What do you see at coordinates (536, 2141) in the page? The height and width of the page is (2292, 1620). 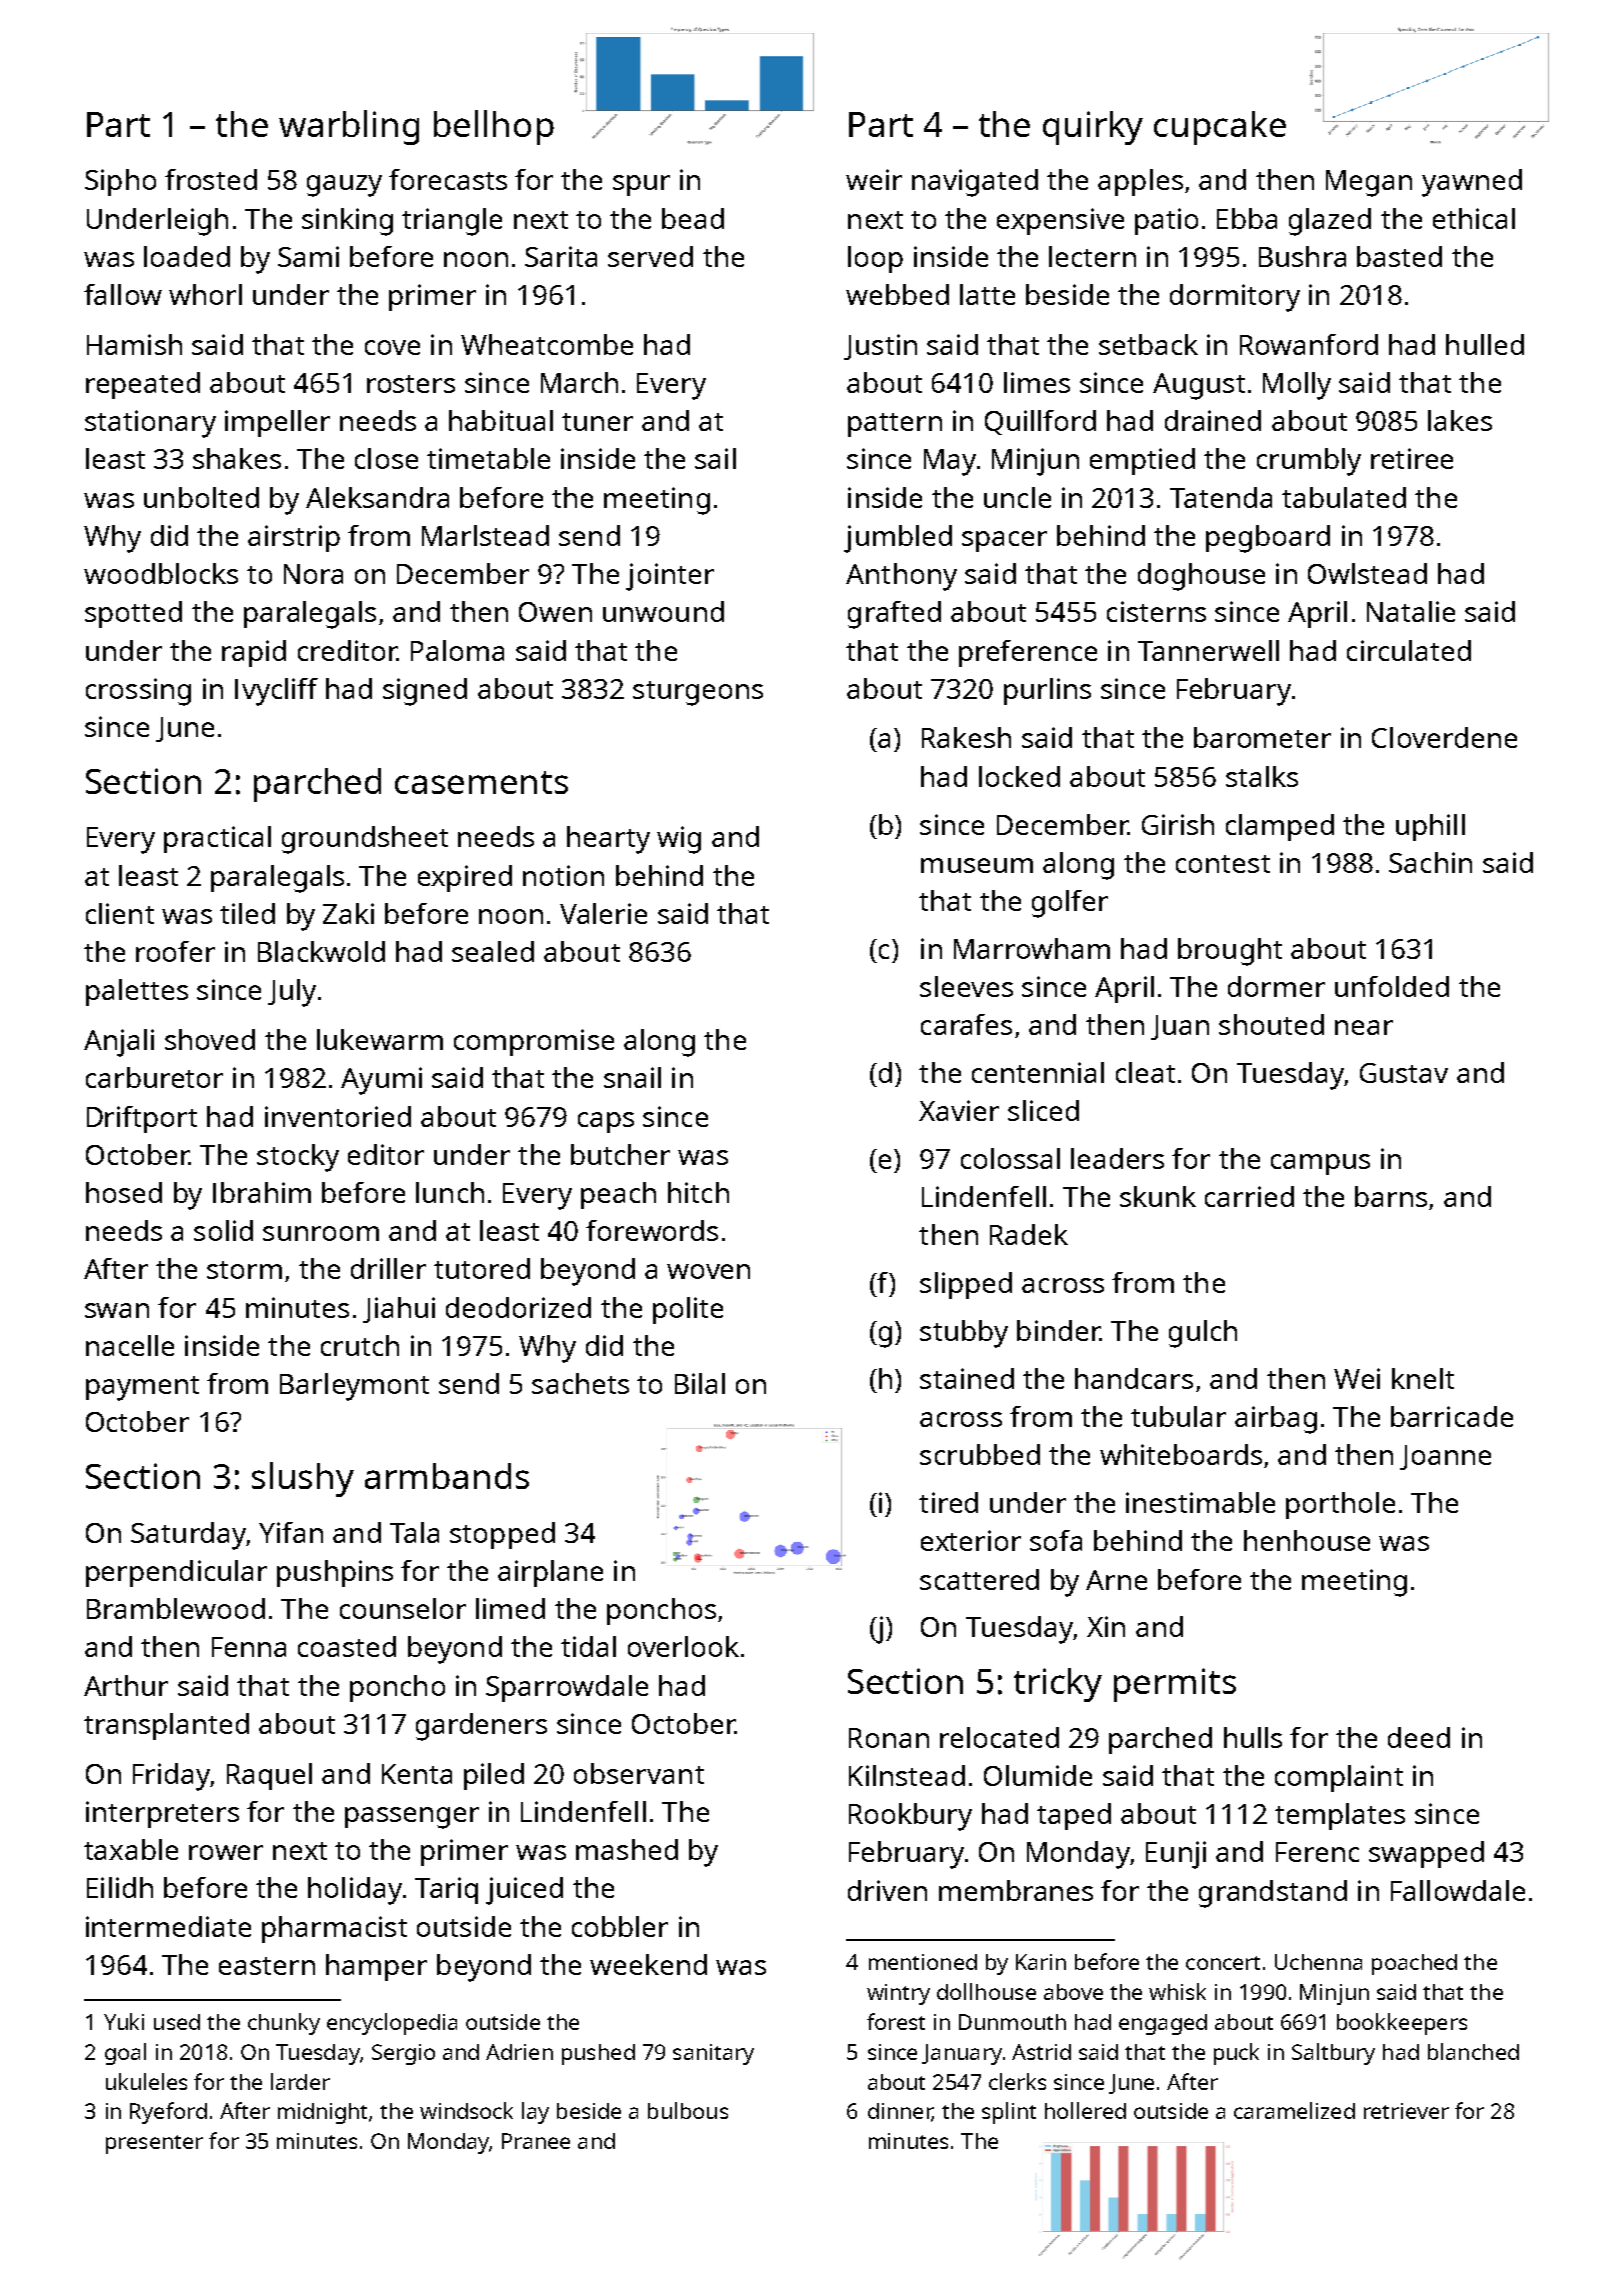 I see `Pranee` at bounding box center [536, 2141].
